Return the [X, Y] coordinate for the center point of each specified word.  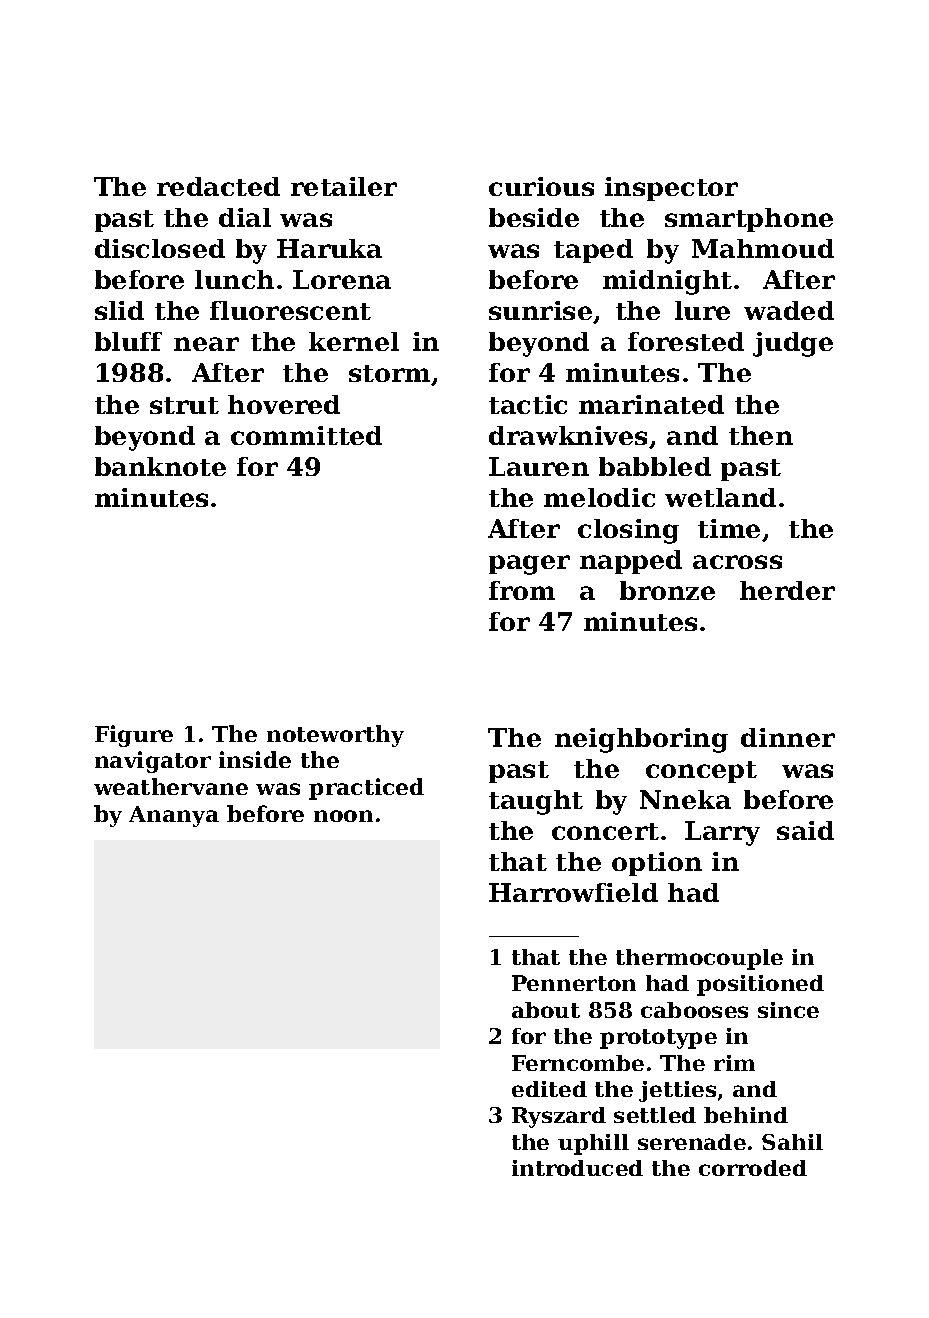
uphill [593, 1144]
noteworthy [335, 736]
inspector [671, 189]
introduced [577, 1168]
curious [541, 186]
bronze [667, 590]
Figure [134, 736]
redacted [218, 186]
